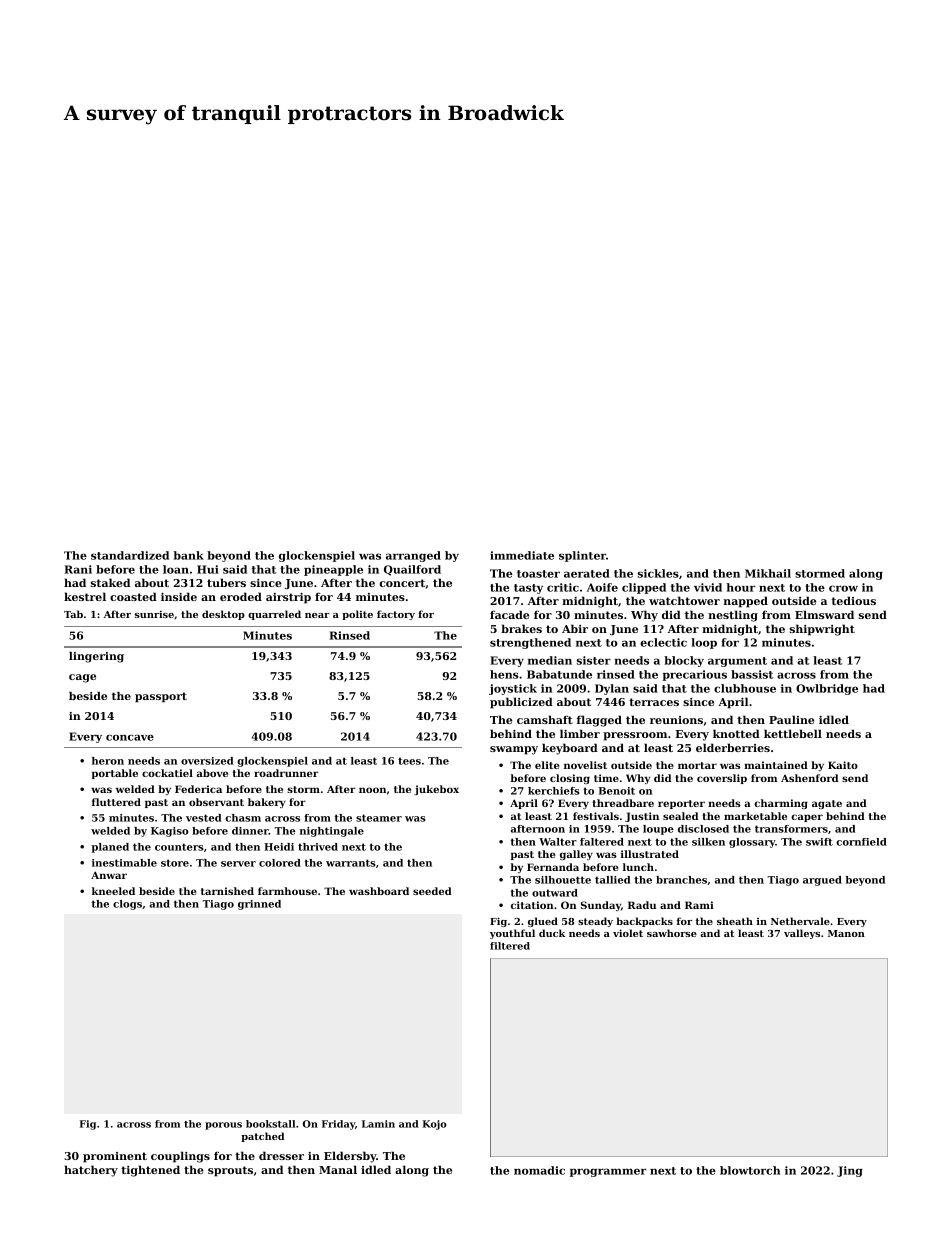 The image size is (952, 1233). I want to click on steamer, so click(379, 818).
